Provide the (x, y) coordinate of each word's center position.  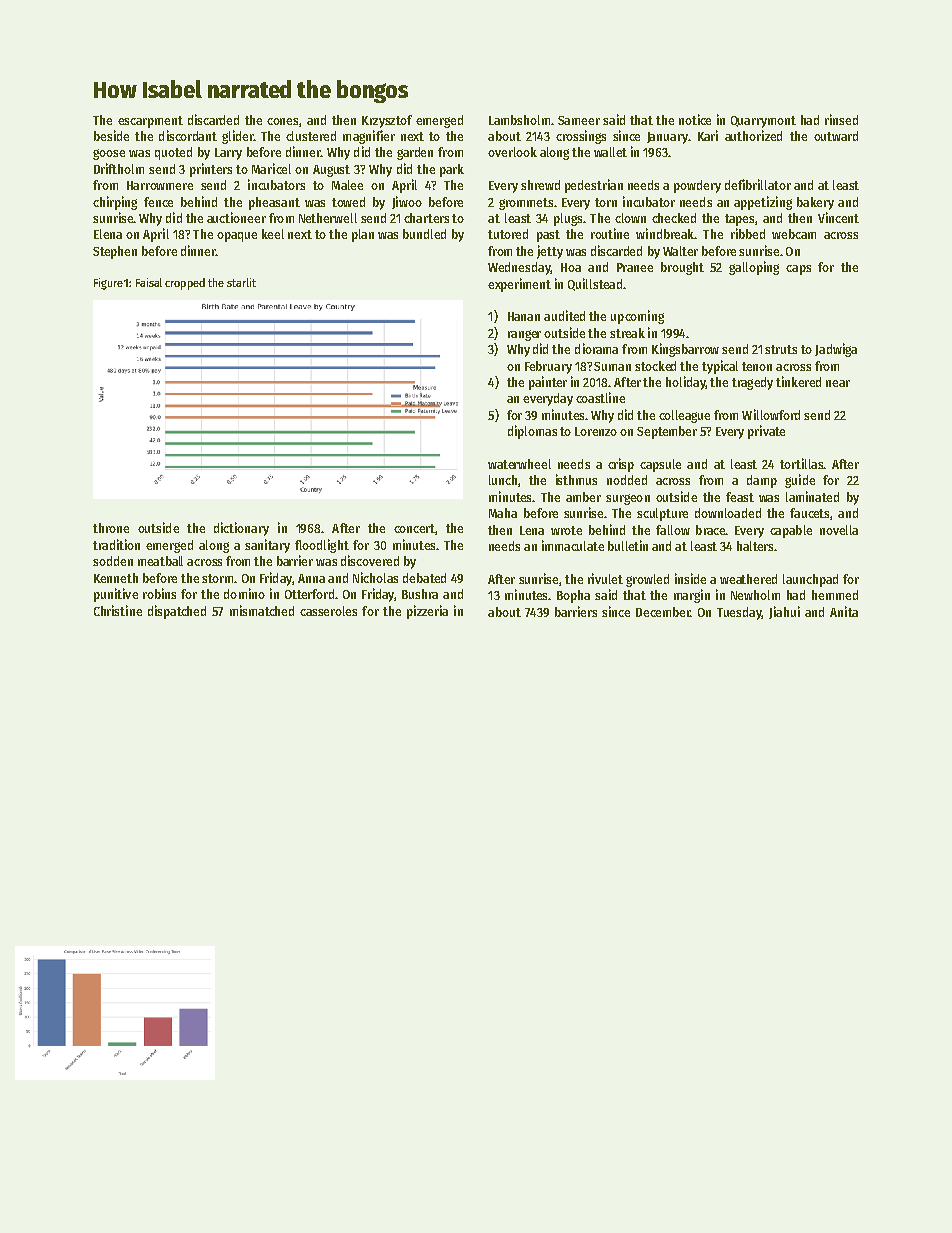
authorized (753, 135)
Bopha (573, 596)
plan (363, 235)
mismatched (262, 610)
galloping (754, 268)
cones (282, 121)
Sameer (579, 120)
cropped (185, 284)
